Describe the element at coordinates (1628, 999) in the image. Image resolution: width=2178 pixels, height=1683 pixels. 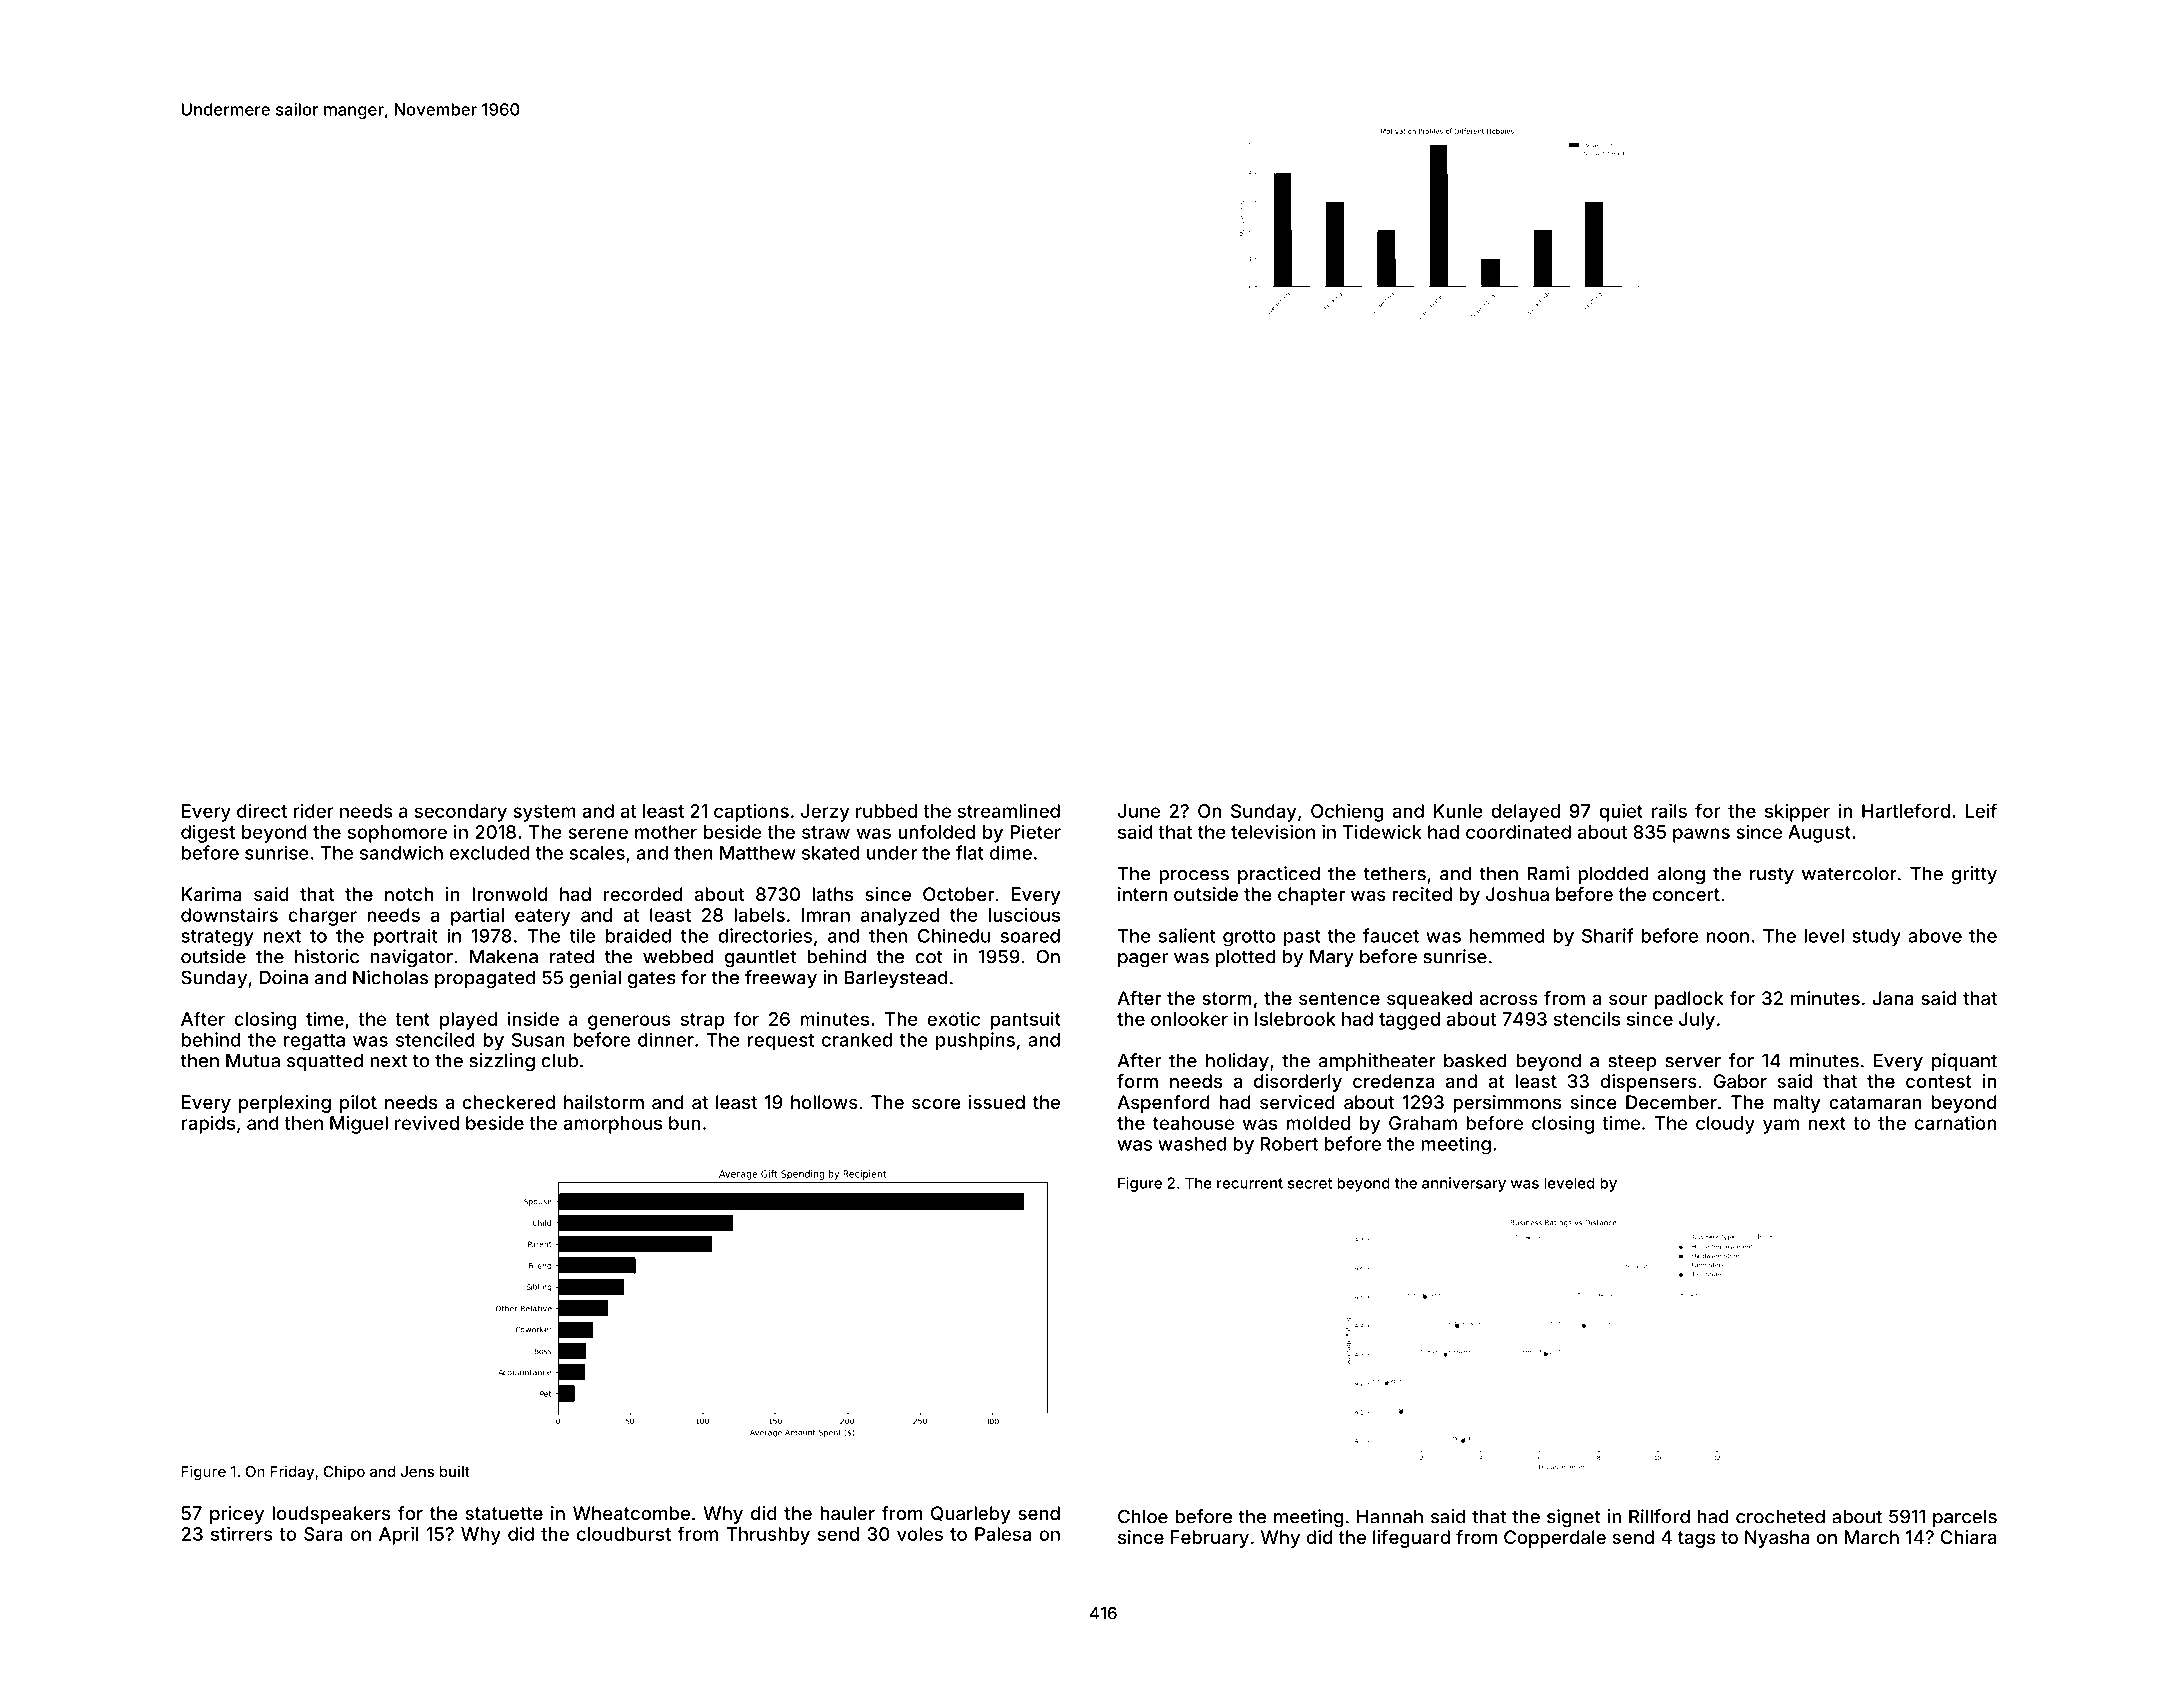
I see `sour` at that location.
